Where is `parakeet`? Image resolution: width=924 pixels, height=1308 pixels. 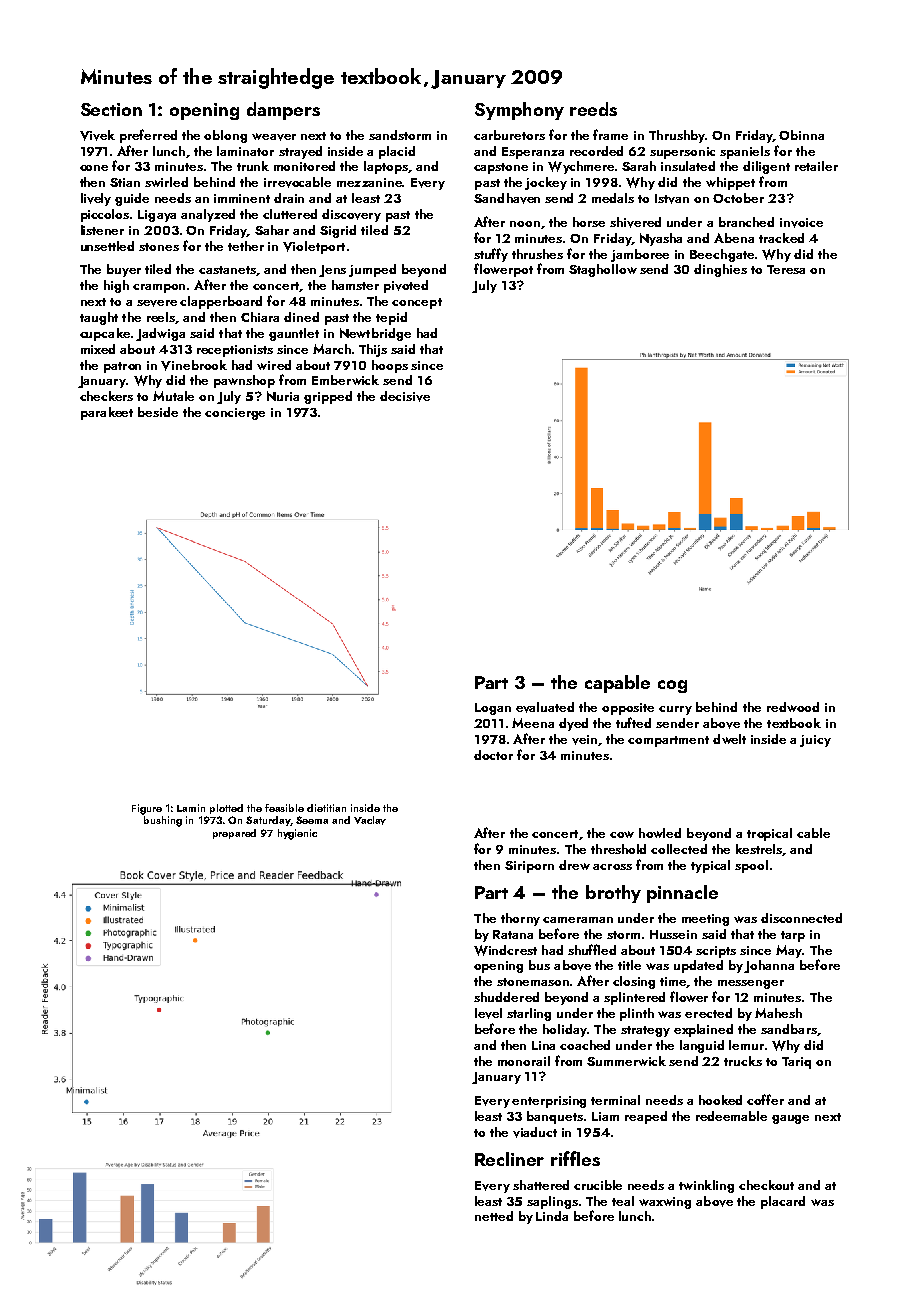 parakeet is located at coordinates (107, 413).
